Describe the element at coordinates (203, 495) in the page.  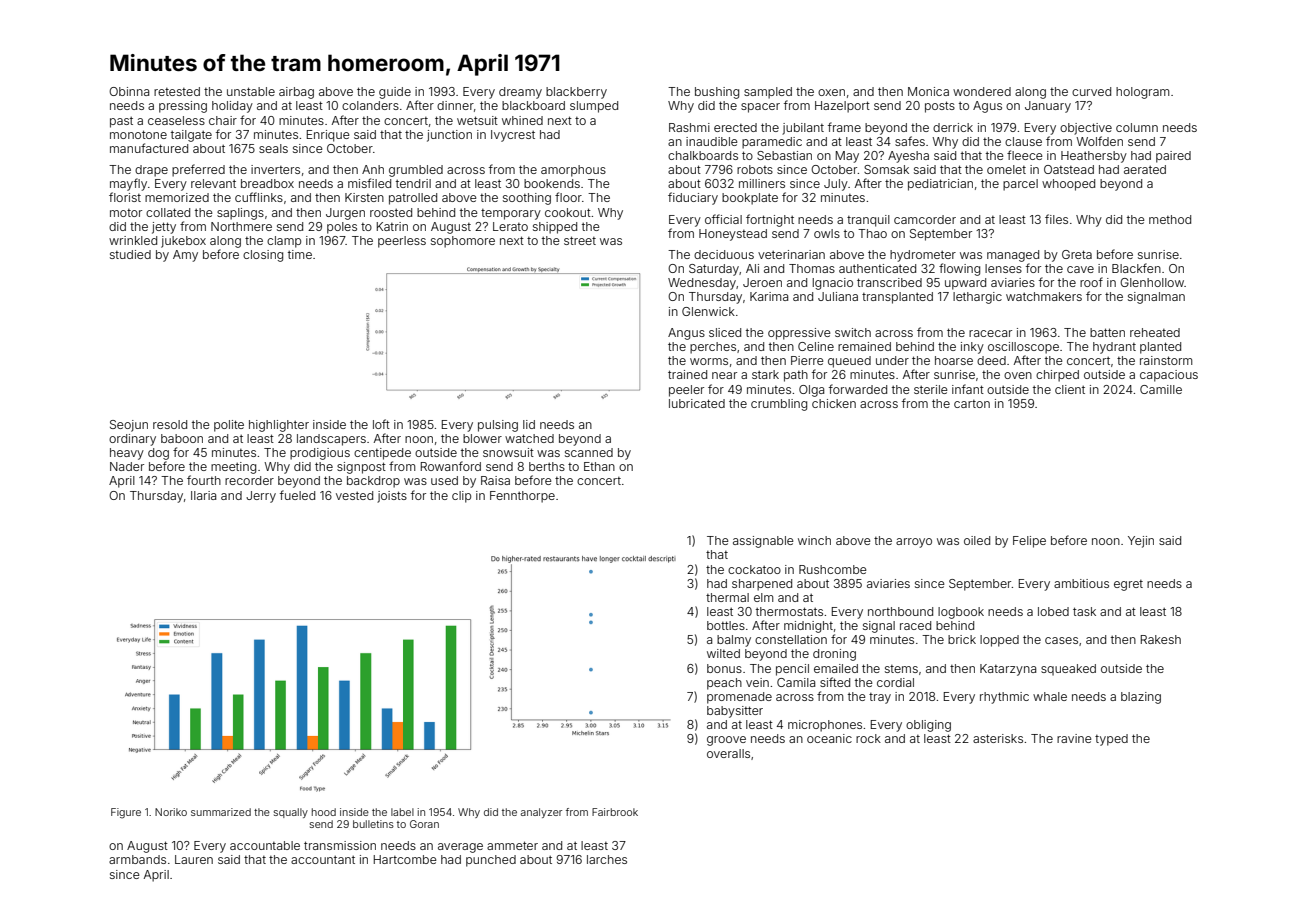
I see `Ilaria` at that location.
